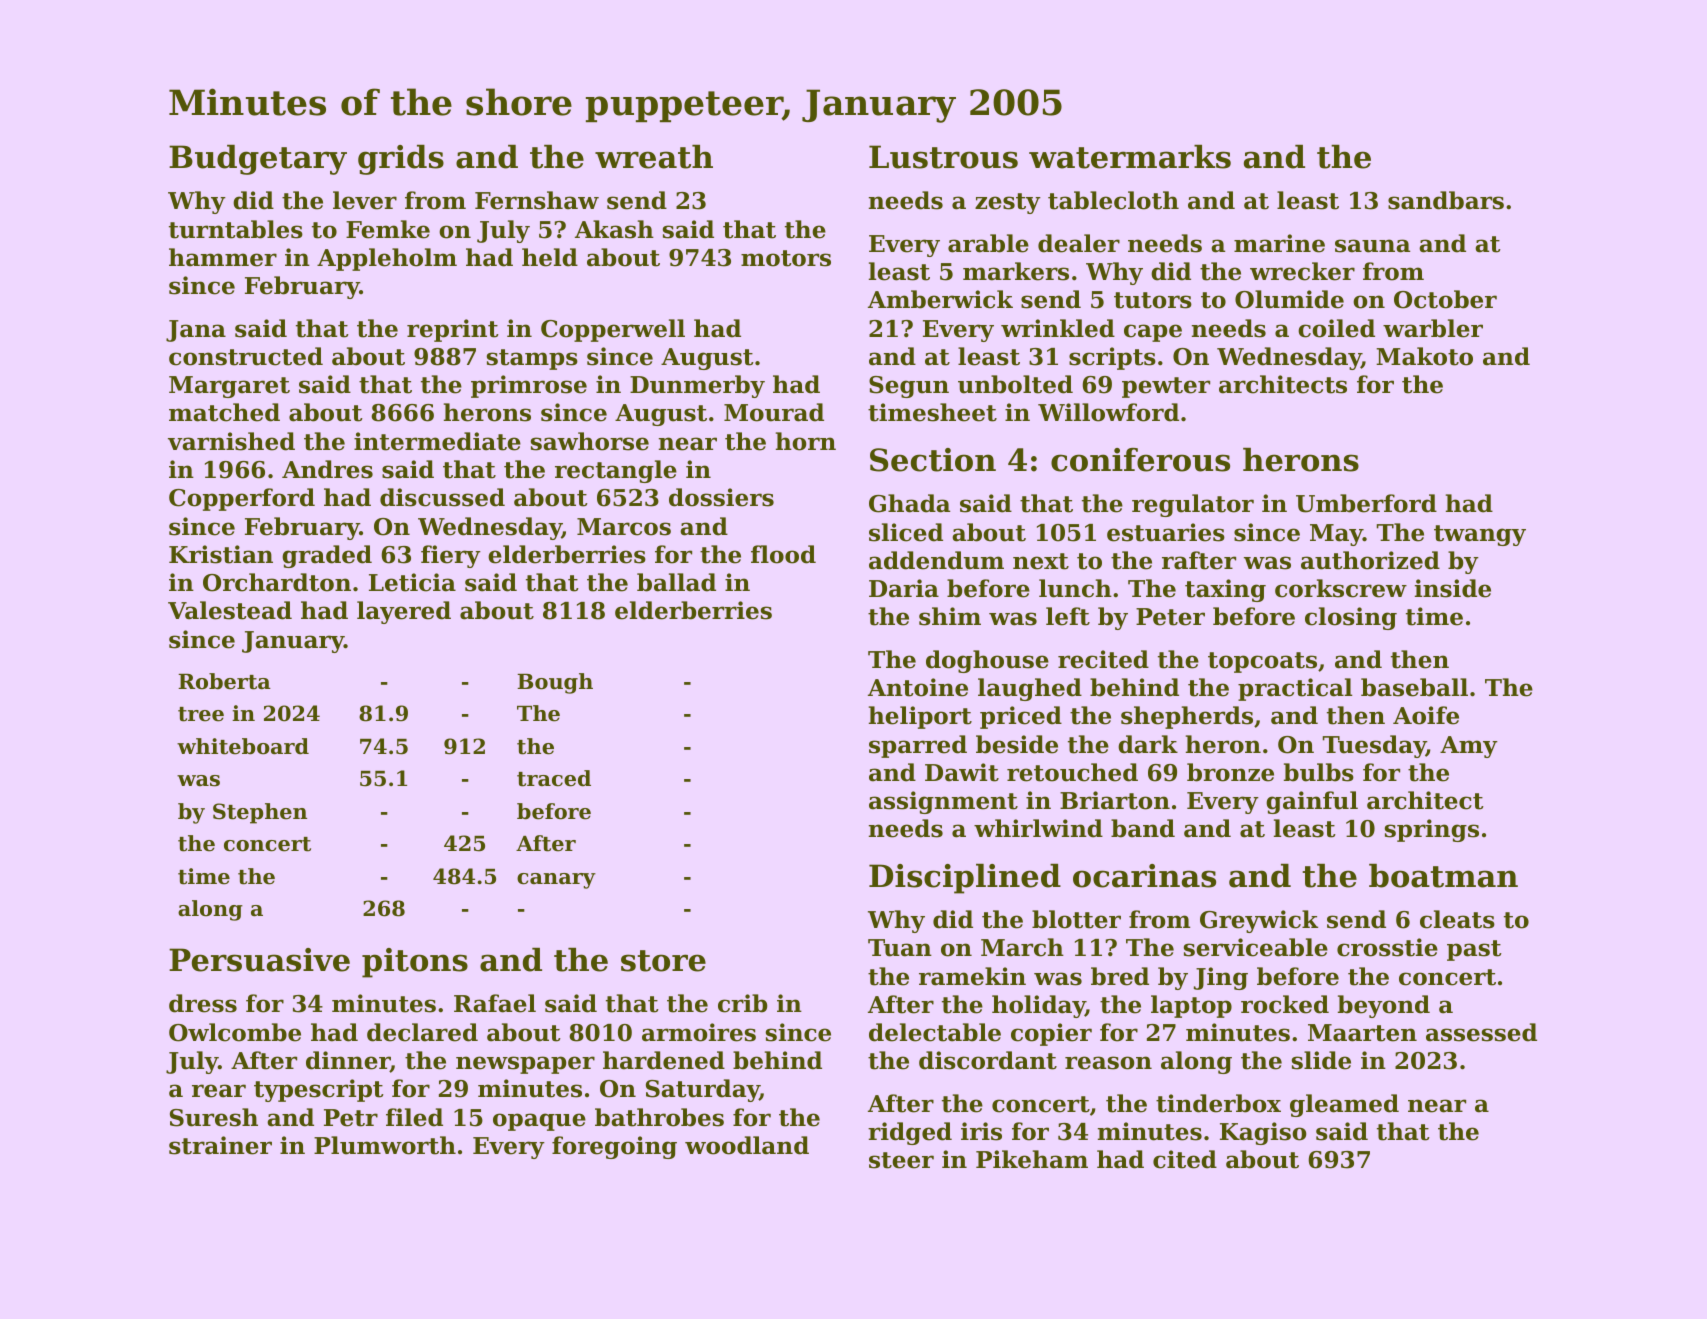 The width and height of the page is (1707, 1319). Describe the element at coordinates (387, 259) in the page. I see `Appleholm` at that location.
